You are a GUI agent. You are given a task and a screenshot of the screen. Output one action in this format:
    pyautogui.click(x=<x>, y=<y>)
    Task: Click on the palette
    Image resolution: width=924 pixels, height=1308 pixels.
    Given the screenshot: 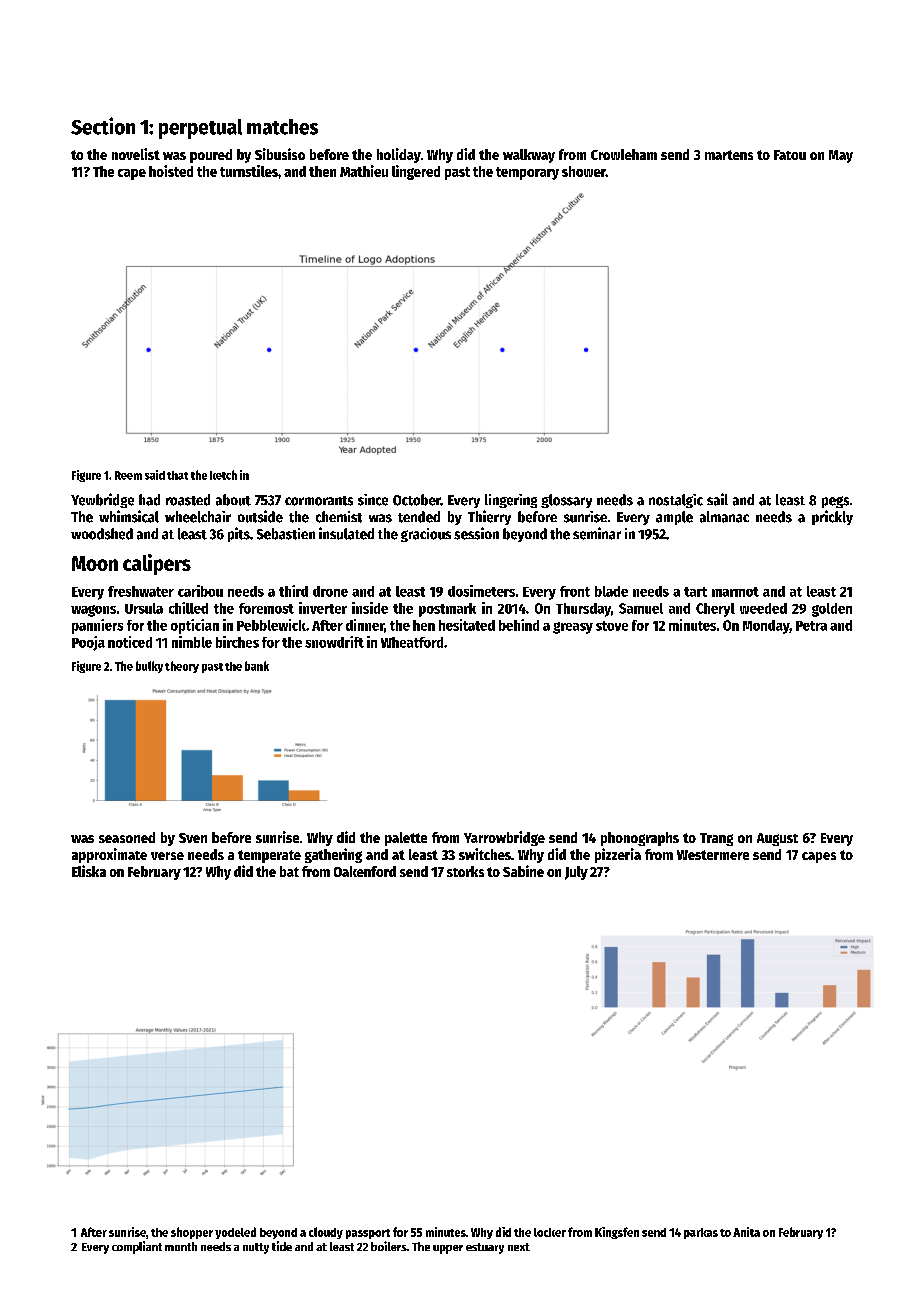 What is the action you would take?
    pyautogui.click(x=406, y=839)
